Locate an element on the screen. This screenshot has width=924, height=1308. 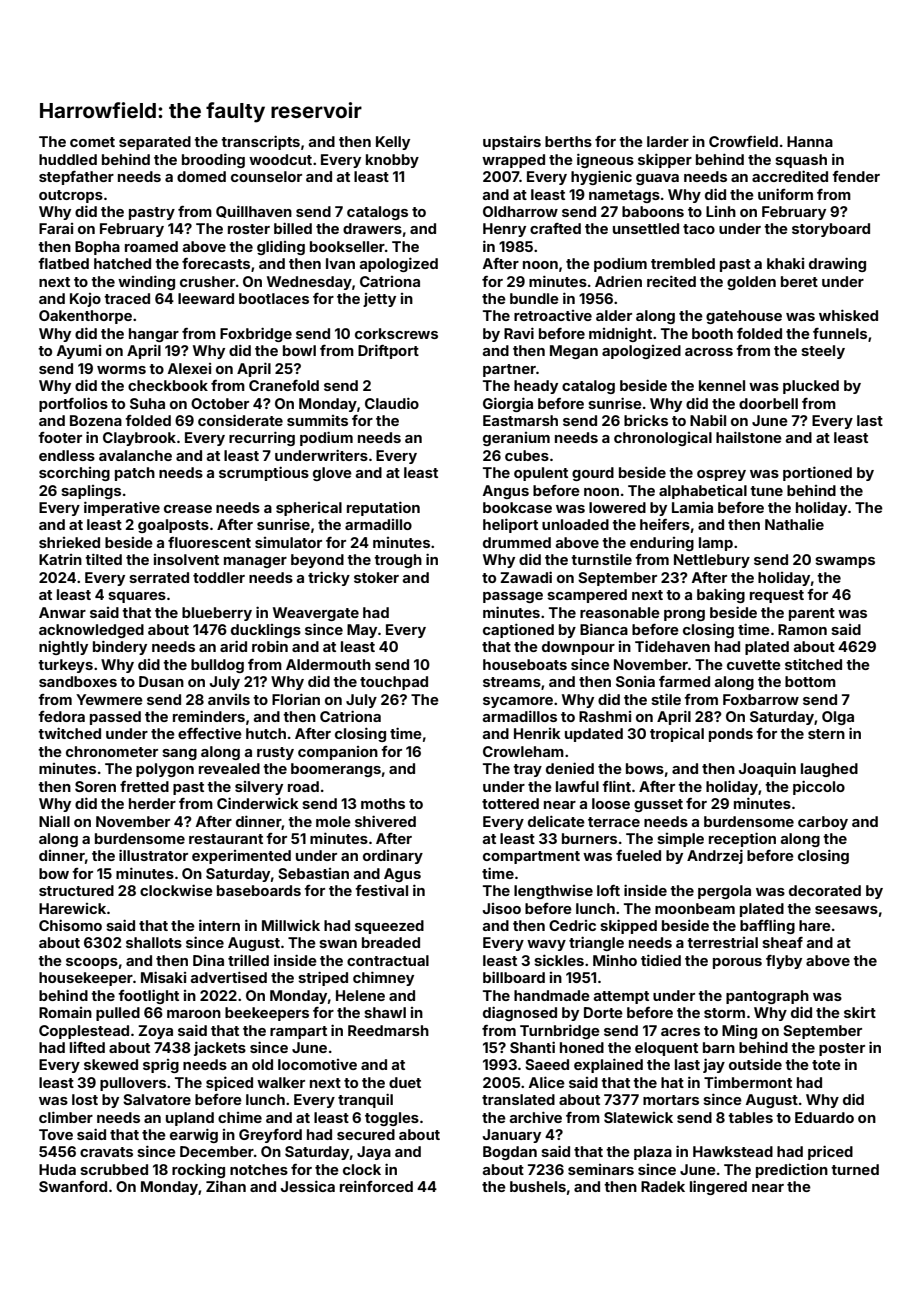
footer is located at coordinates (60, 437).
